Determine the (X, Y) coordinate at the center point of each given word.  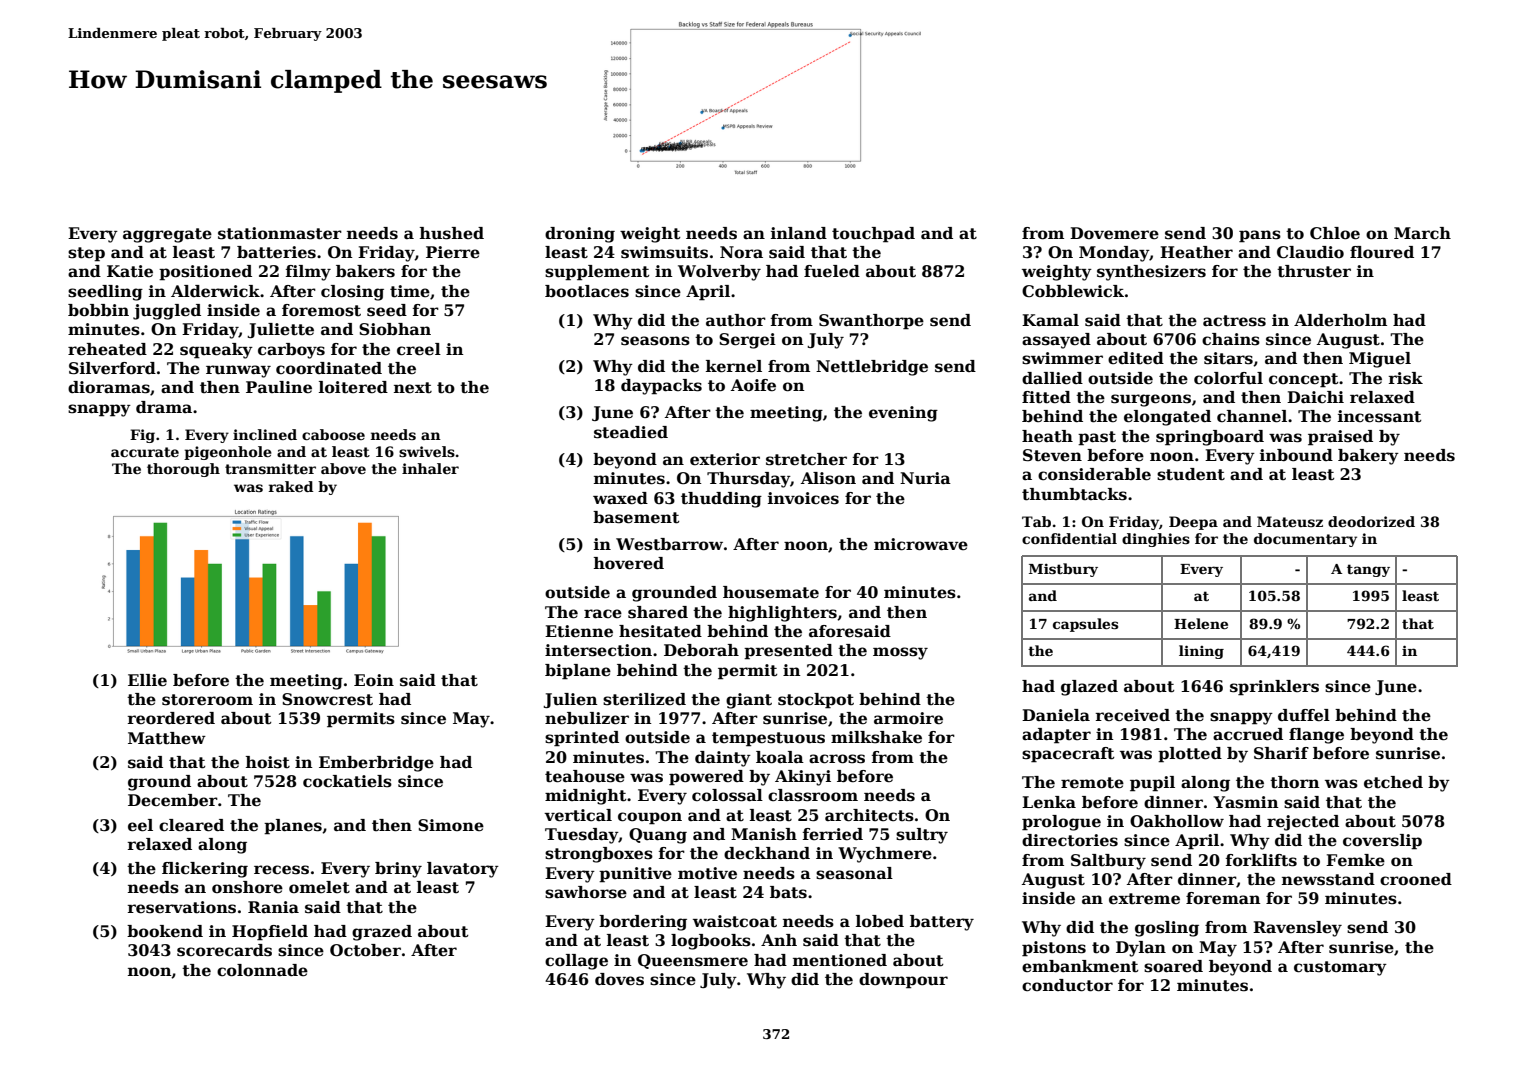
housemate (771, 592)
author (736, 320)
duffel (1304, 715)
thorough (183, 470)
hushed (452, 233)
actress (1234, 321)
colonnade (262, 970)
